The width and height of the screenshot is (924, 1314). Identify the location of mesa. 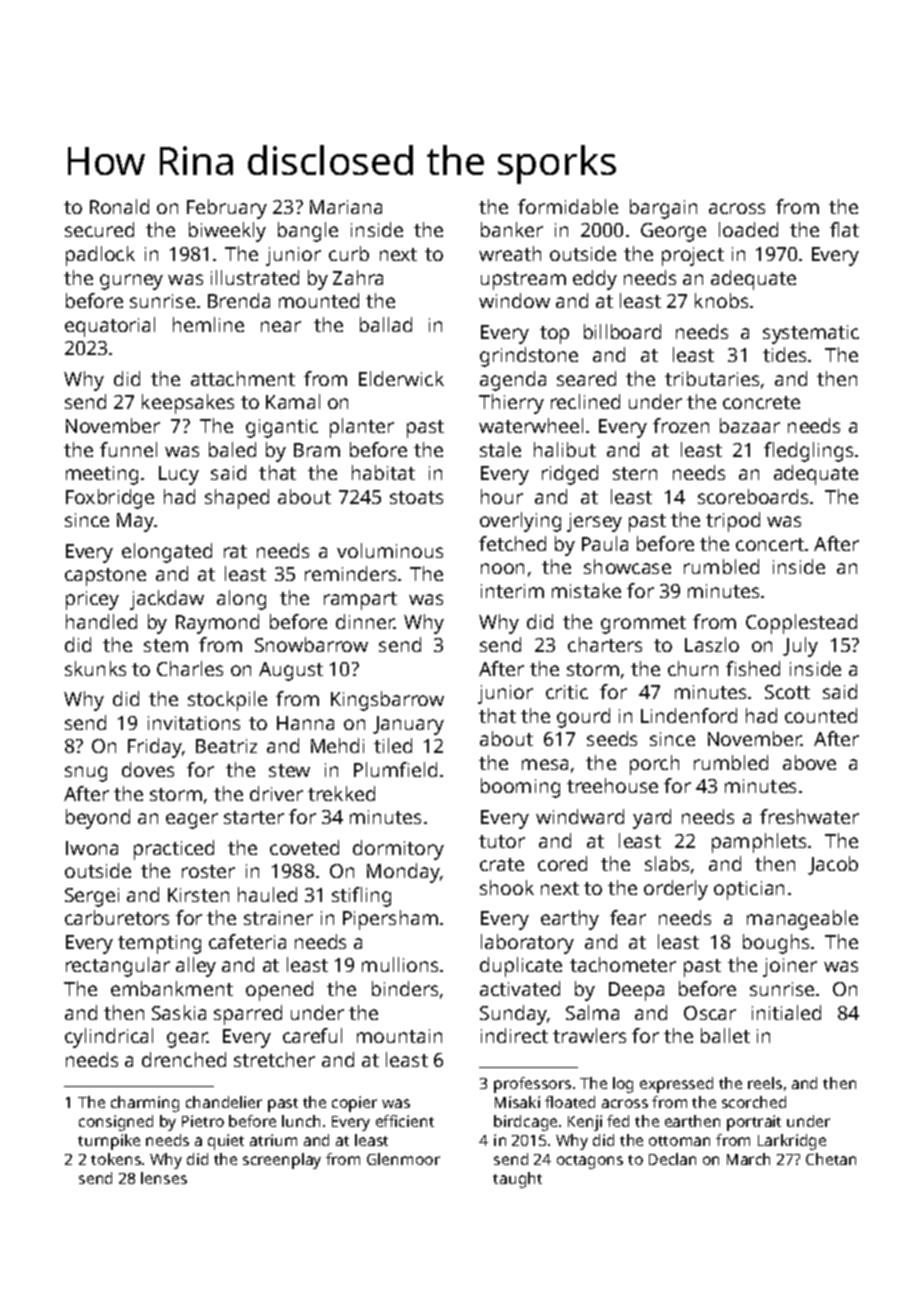
(545, 764).
